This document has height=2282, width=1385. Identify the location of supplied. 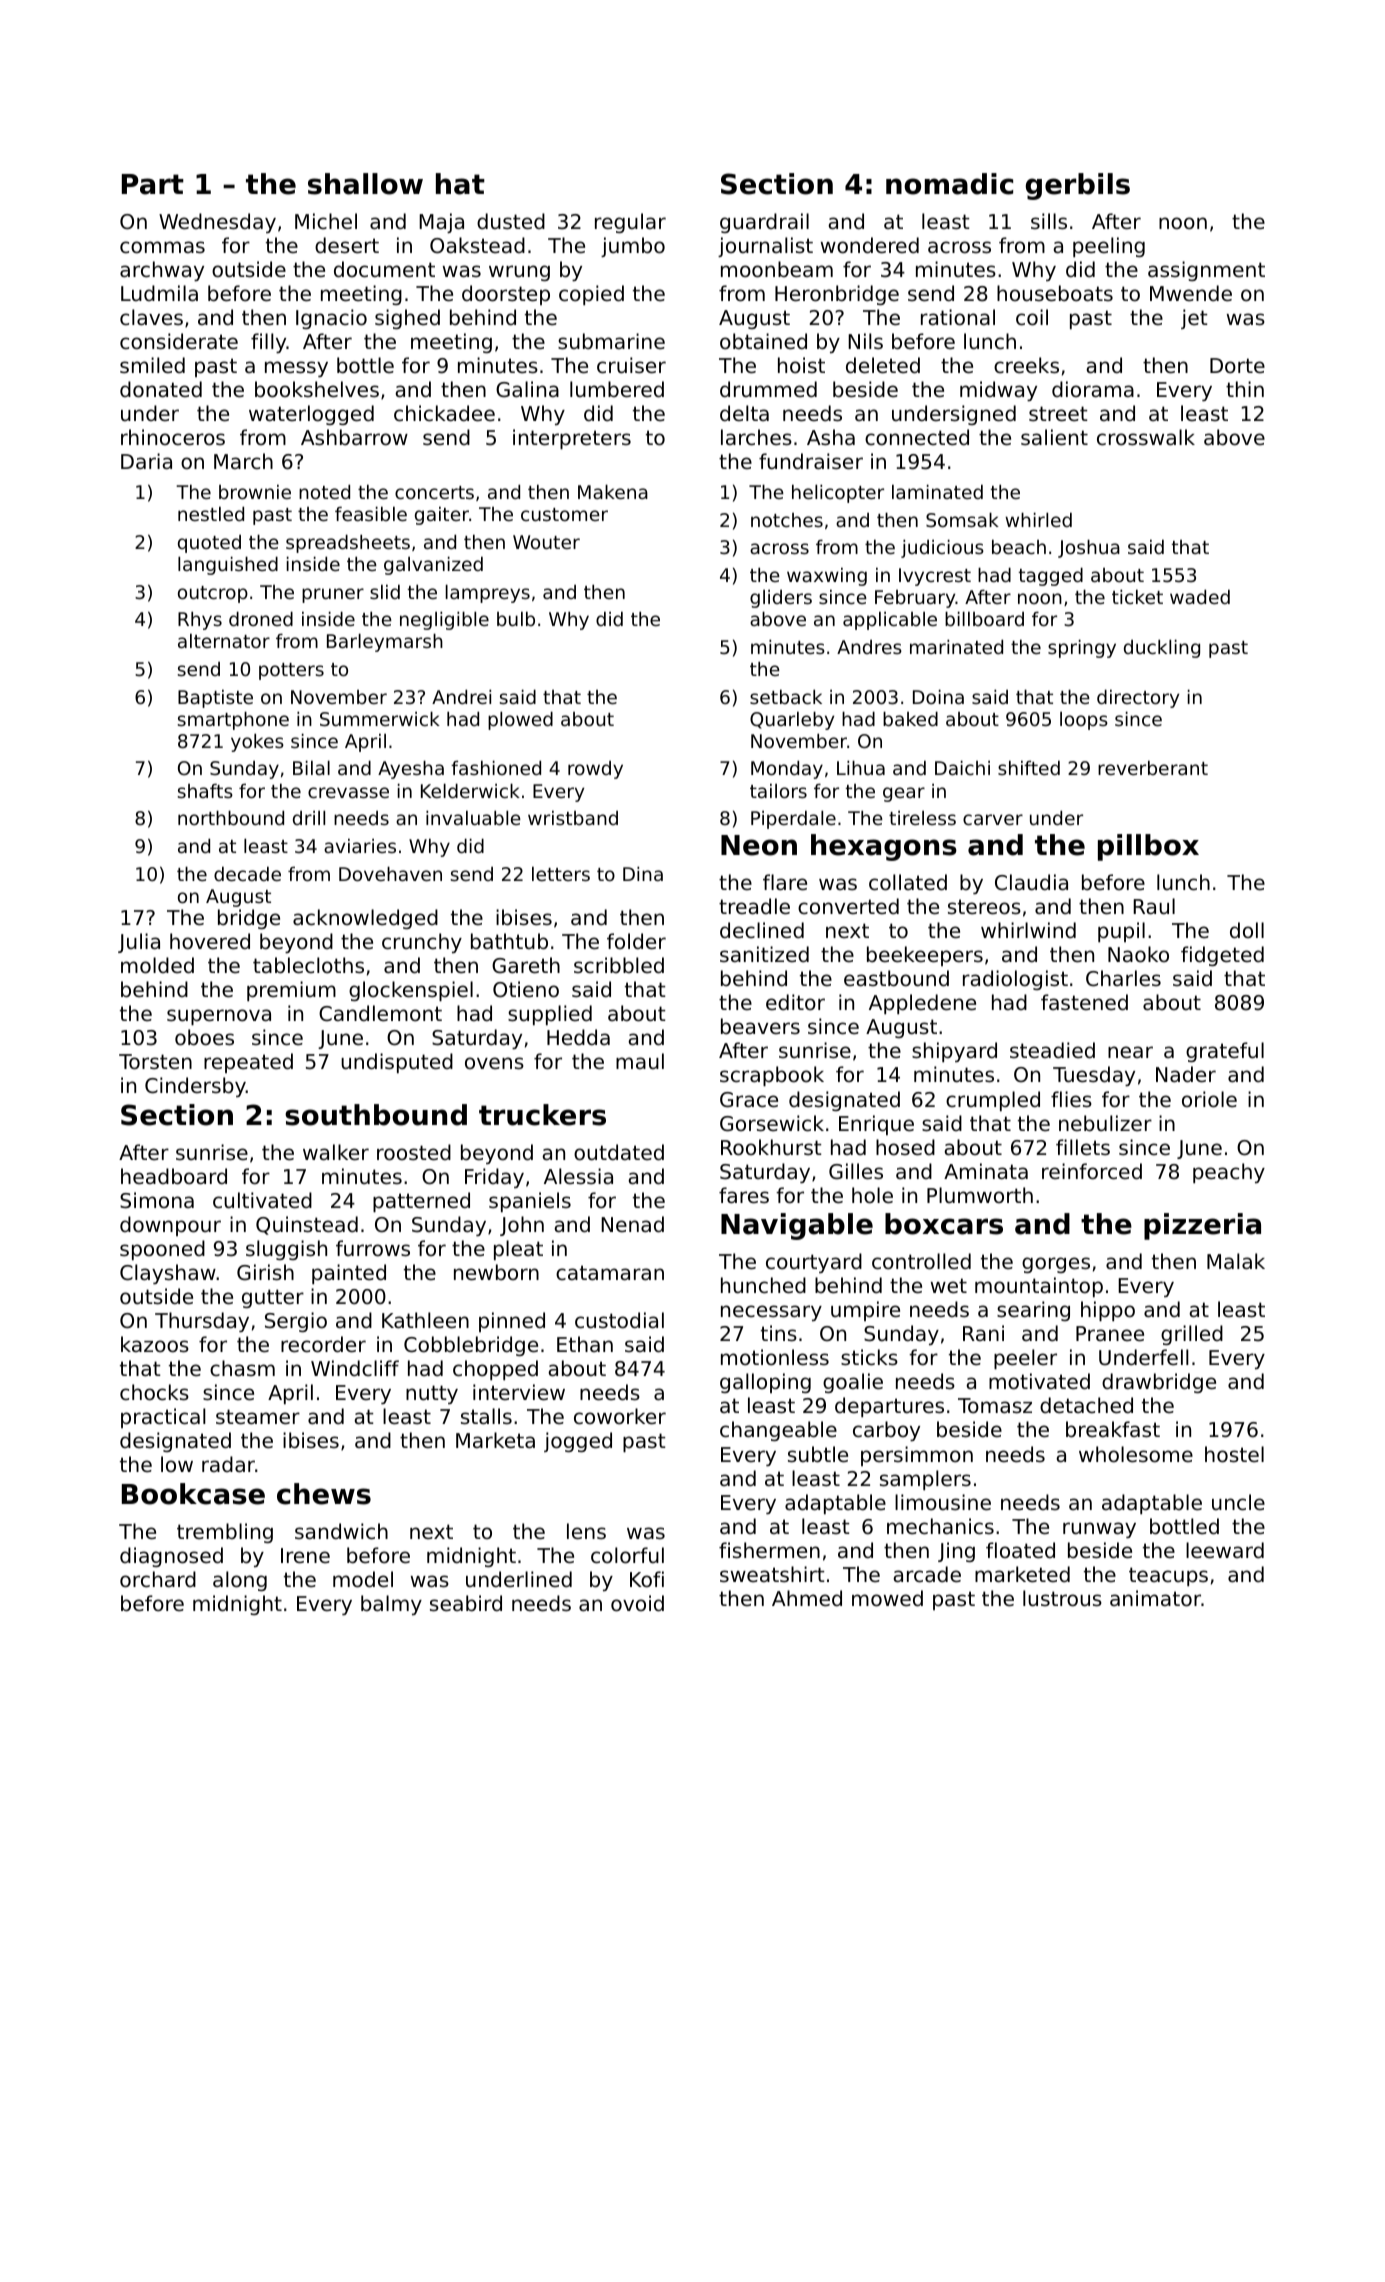
(550, 1015).
